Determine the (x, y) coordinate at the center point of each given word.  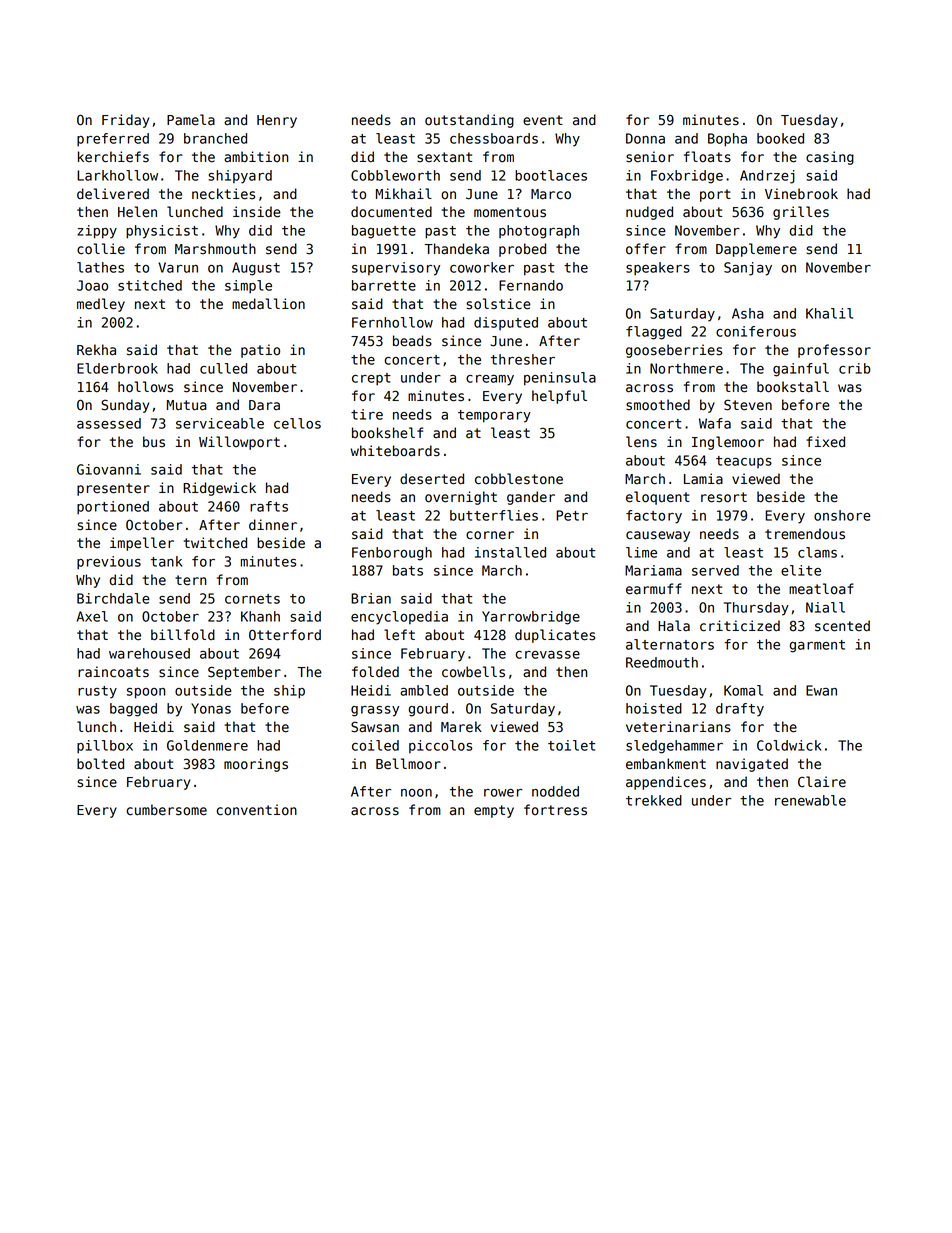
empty (494, 811)
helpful (559, 397)
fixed (825, 442)
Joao (92, 285)
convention (256, 810)
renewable (810, 800)
